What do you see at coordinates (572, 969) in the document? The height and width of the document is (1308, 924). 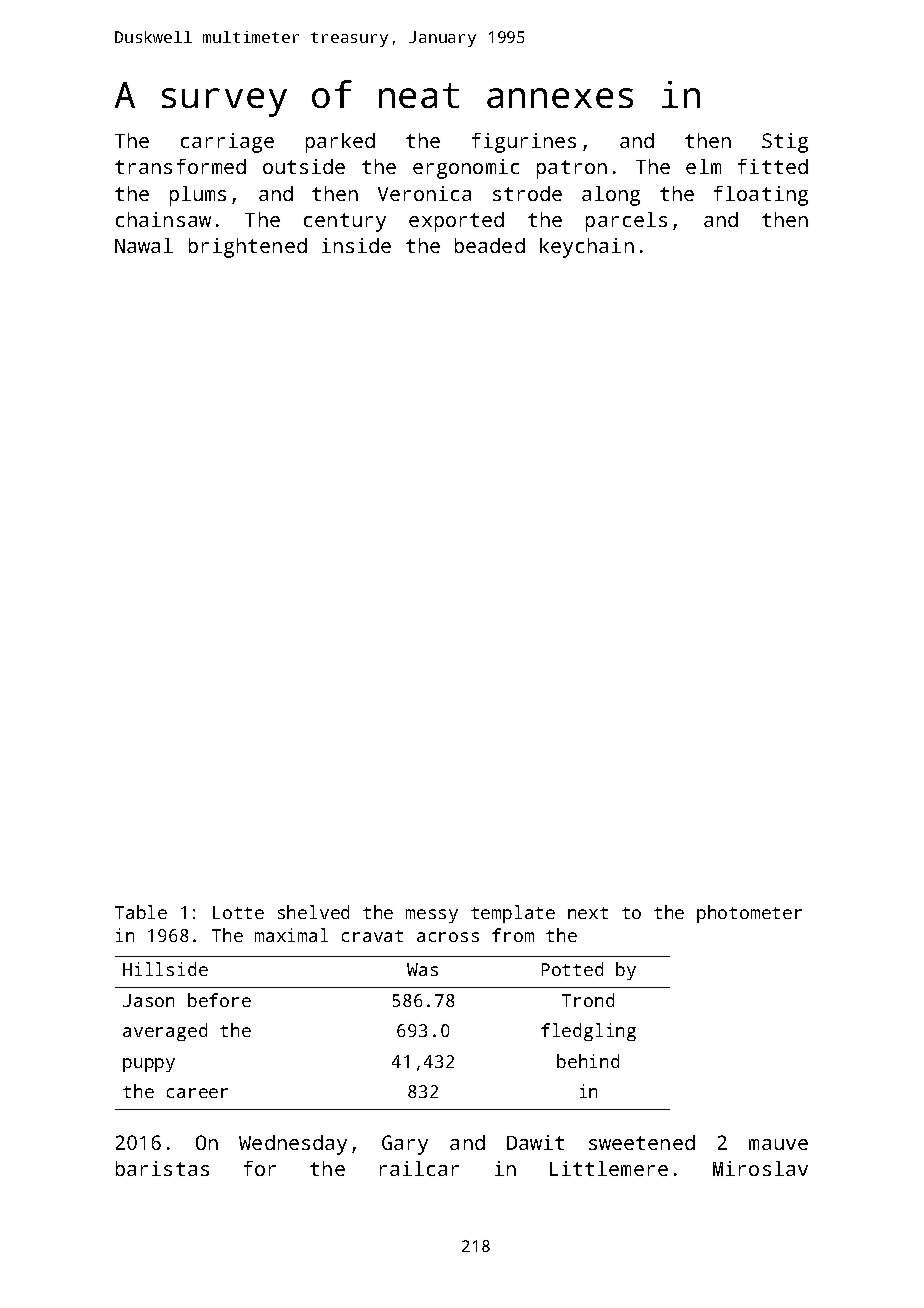 I see `Potted` at bounding box center [572, 969].
